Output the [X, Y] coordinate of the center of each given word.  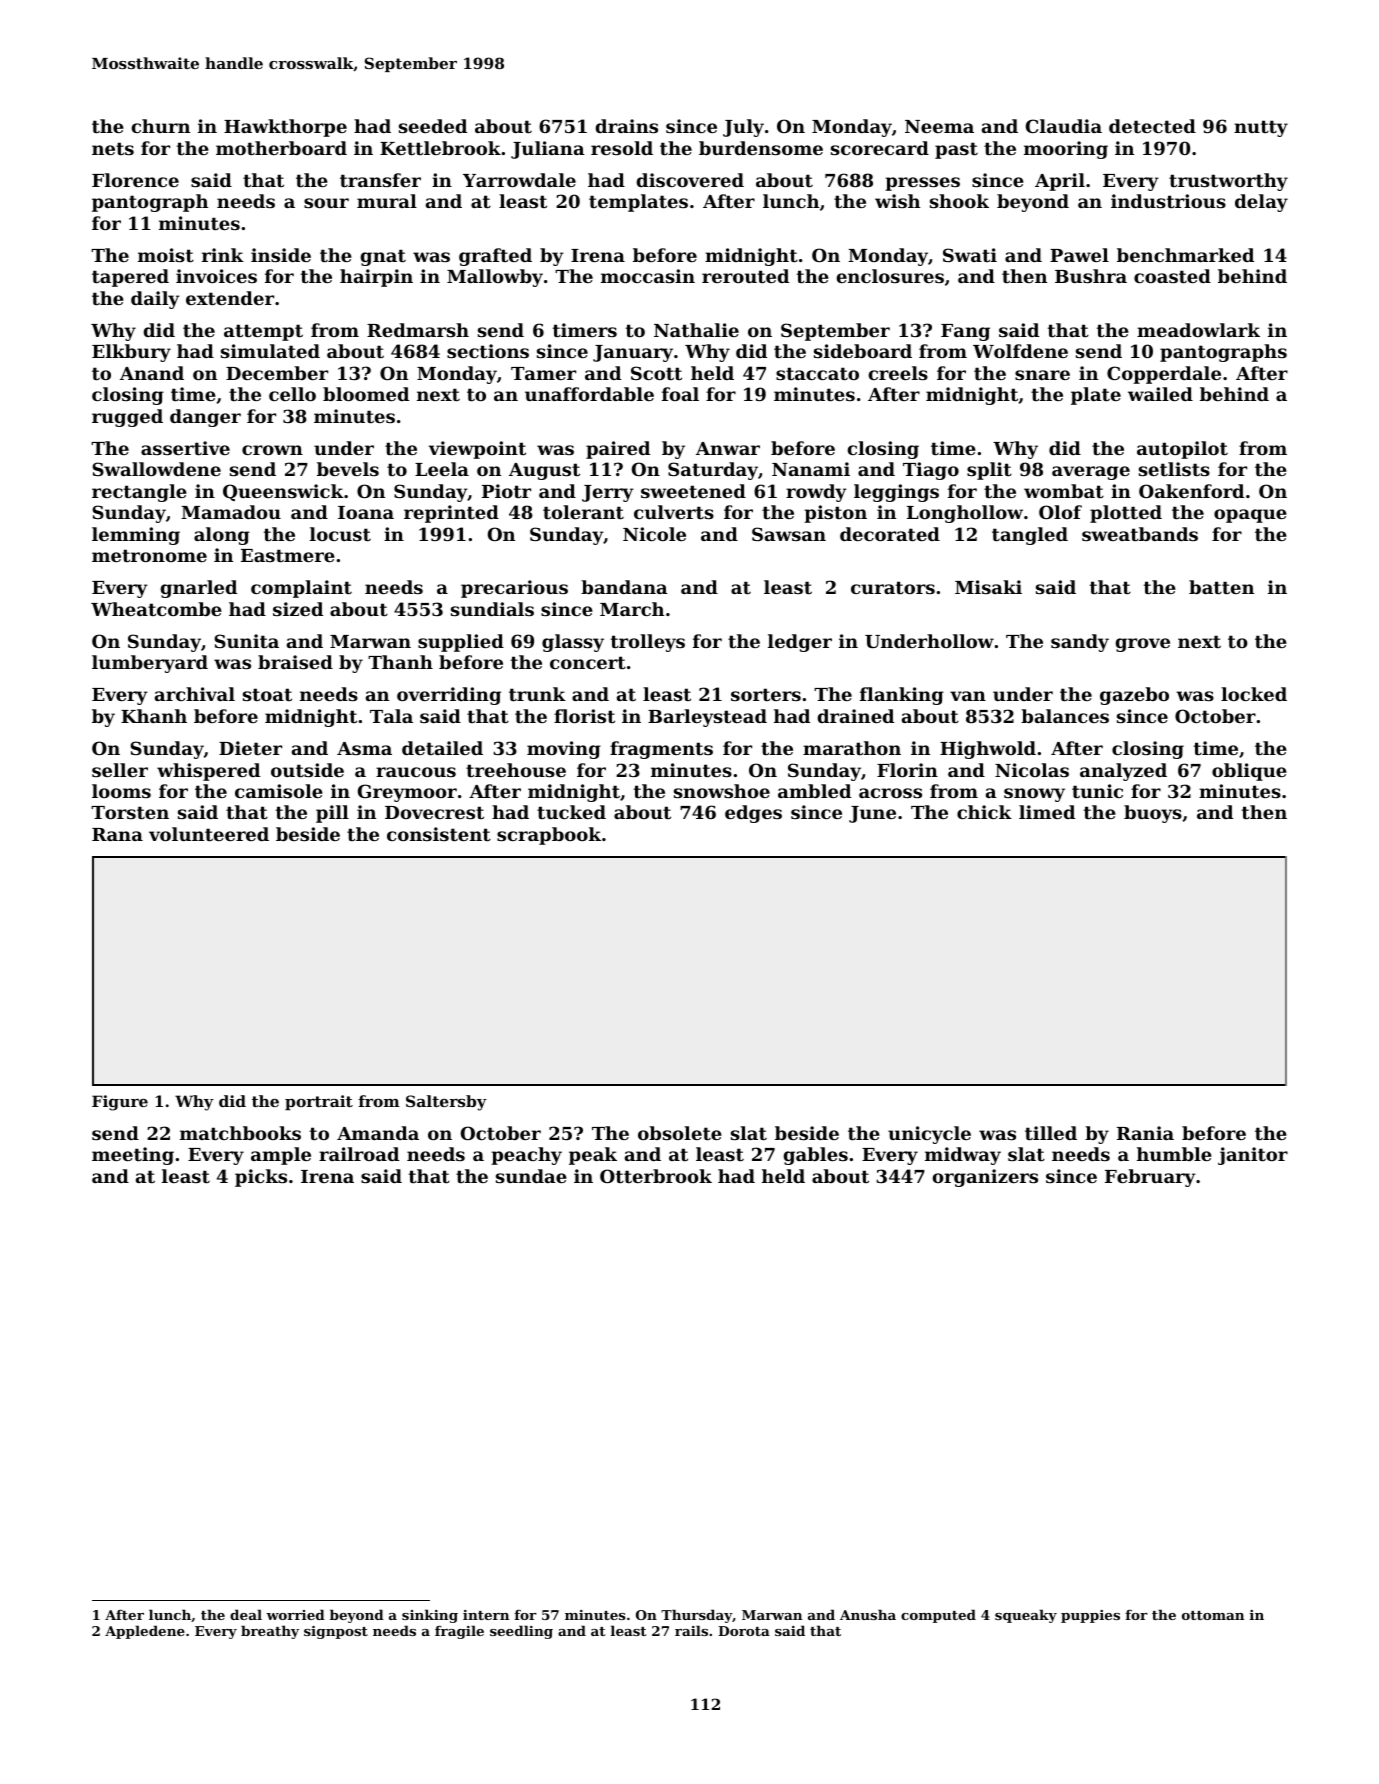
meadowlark [1198, 330]
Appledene [145, 1632]
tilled [1051, 1133]
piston [835, 514]
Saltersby [446, 1103]
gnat [383, 257]
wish [897, 201]
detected [1152, 126]
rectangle [139, 493]
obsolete [680, 1133]
